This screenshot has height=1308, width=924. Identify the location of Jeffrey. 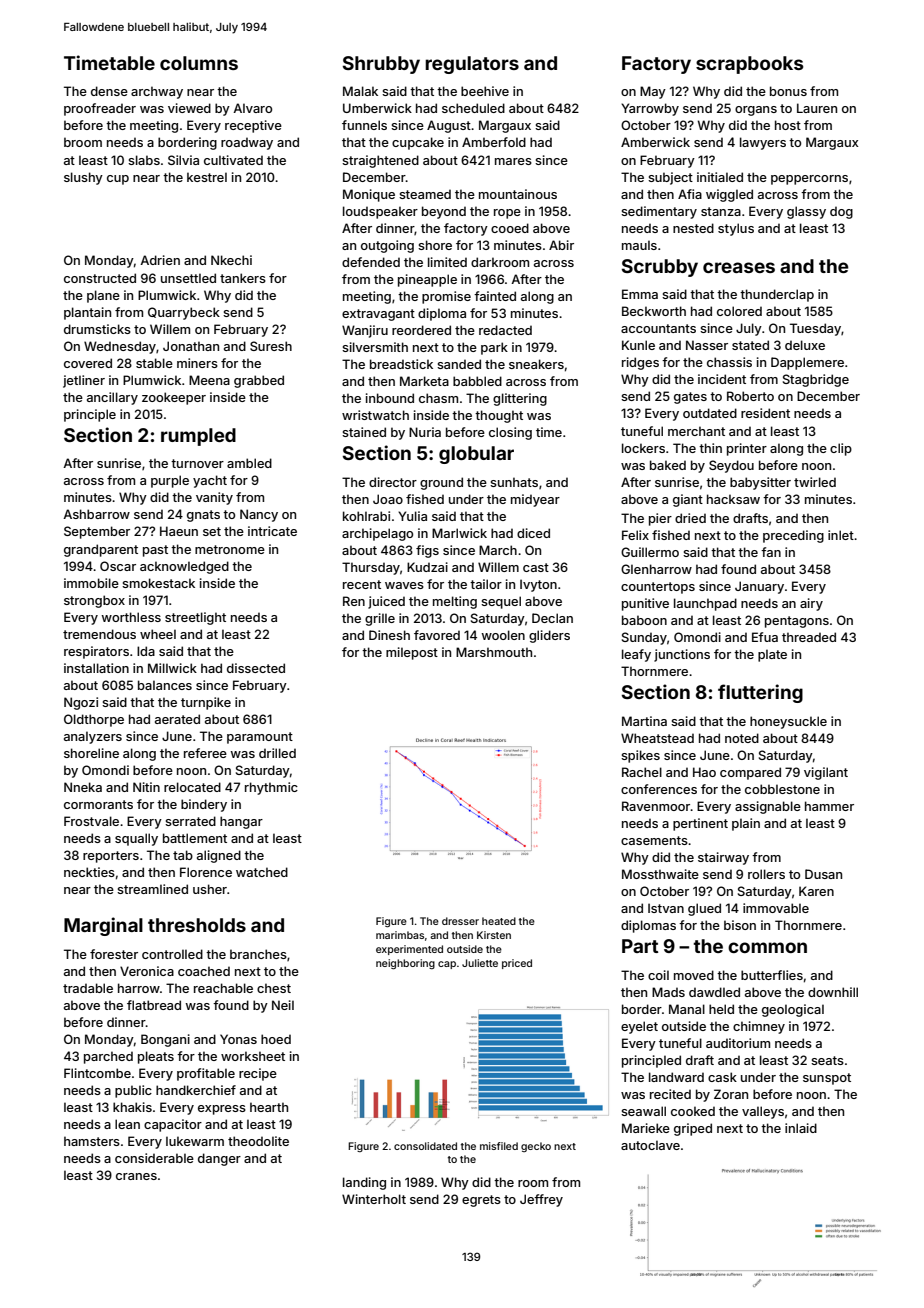
(541, 1200).
